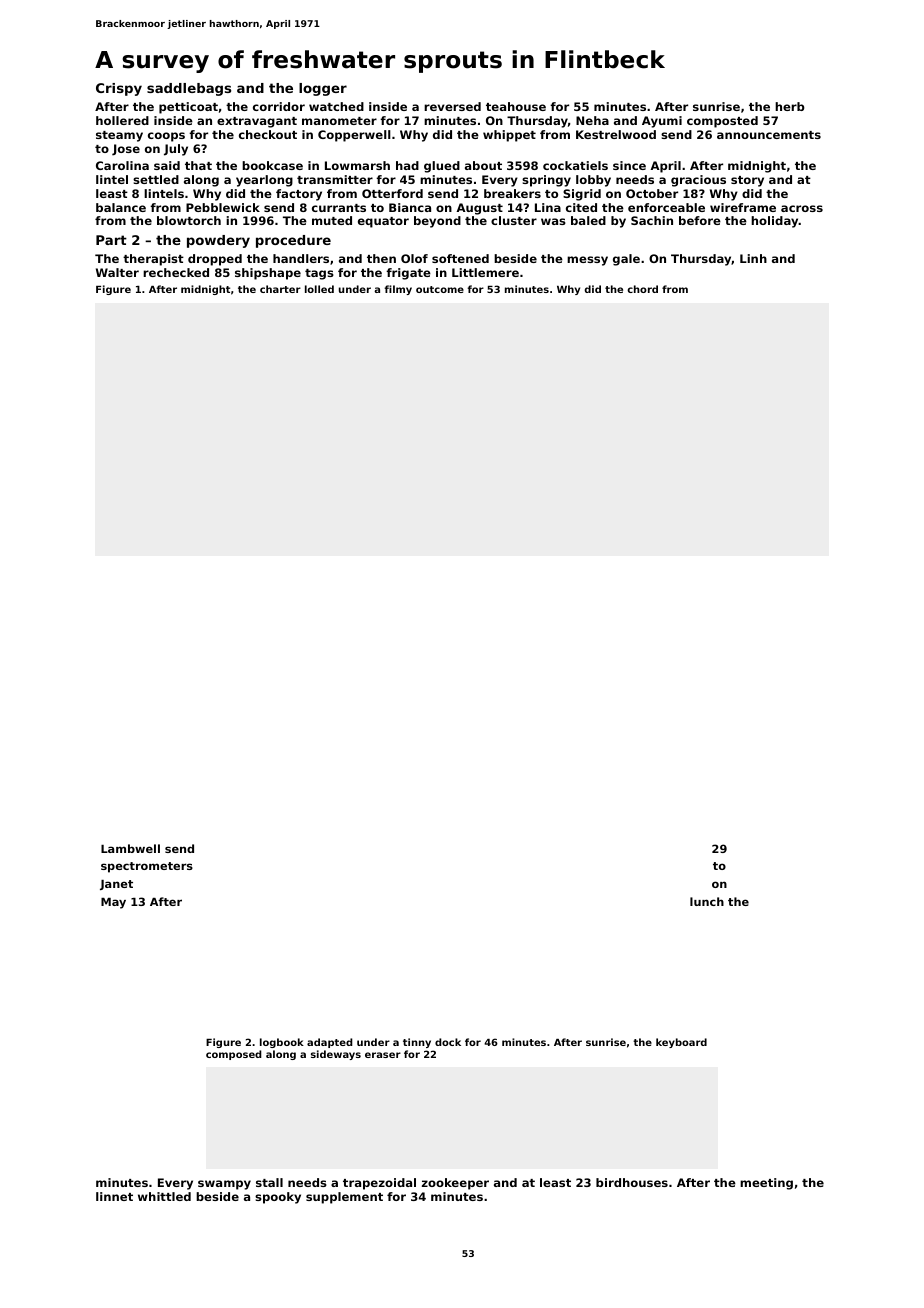 This page has height=1308, width=924. Describe the element at coordinates (448, 1042) in the page. I see `dock` at that location.
